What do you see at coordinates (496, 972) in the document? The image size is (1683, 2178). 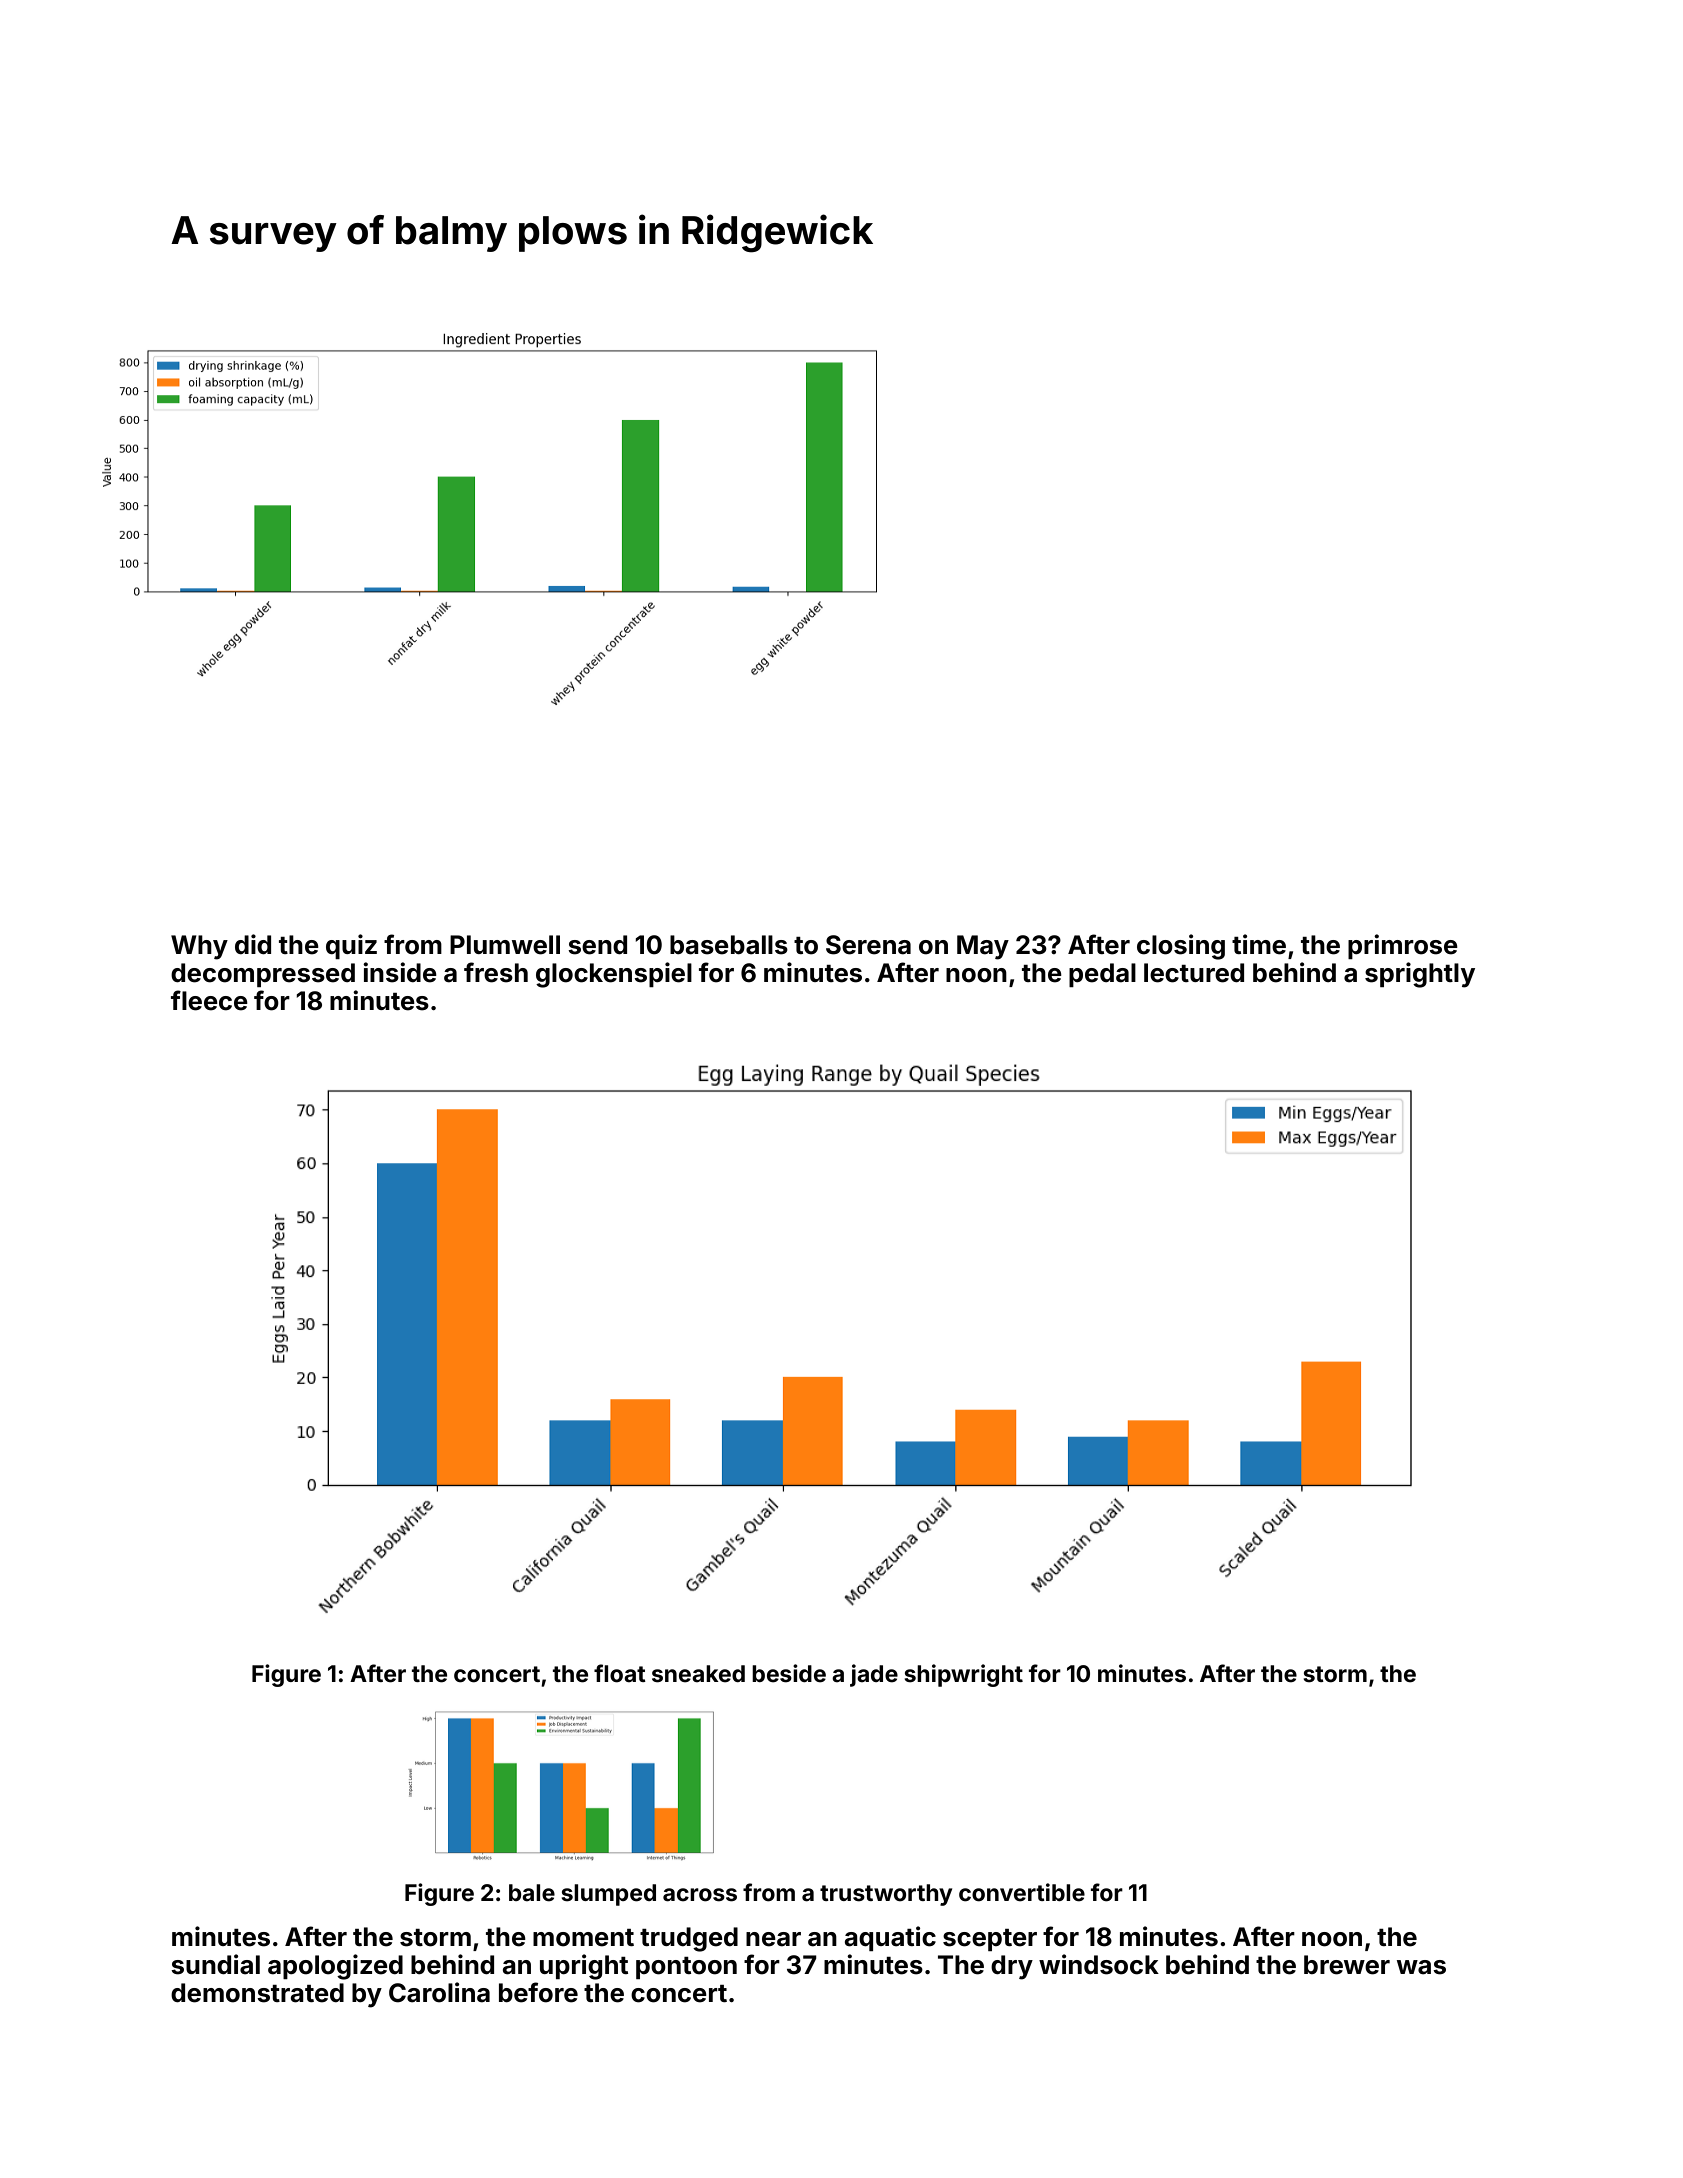 I see `fresh` at bounding box center [496, 972].
